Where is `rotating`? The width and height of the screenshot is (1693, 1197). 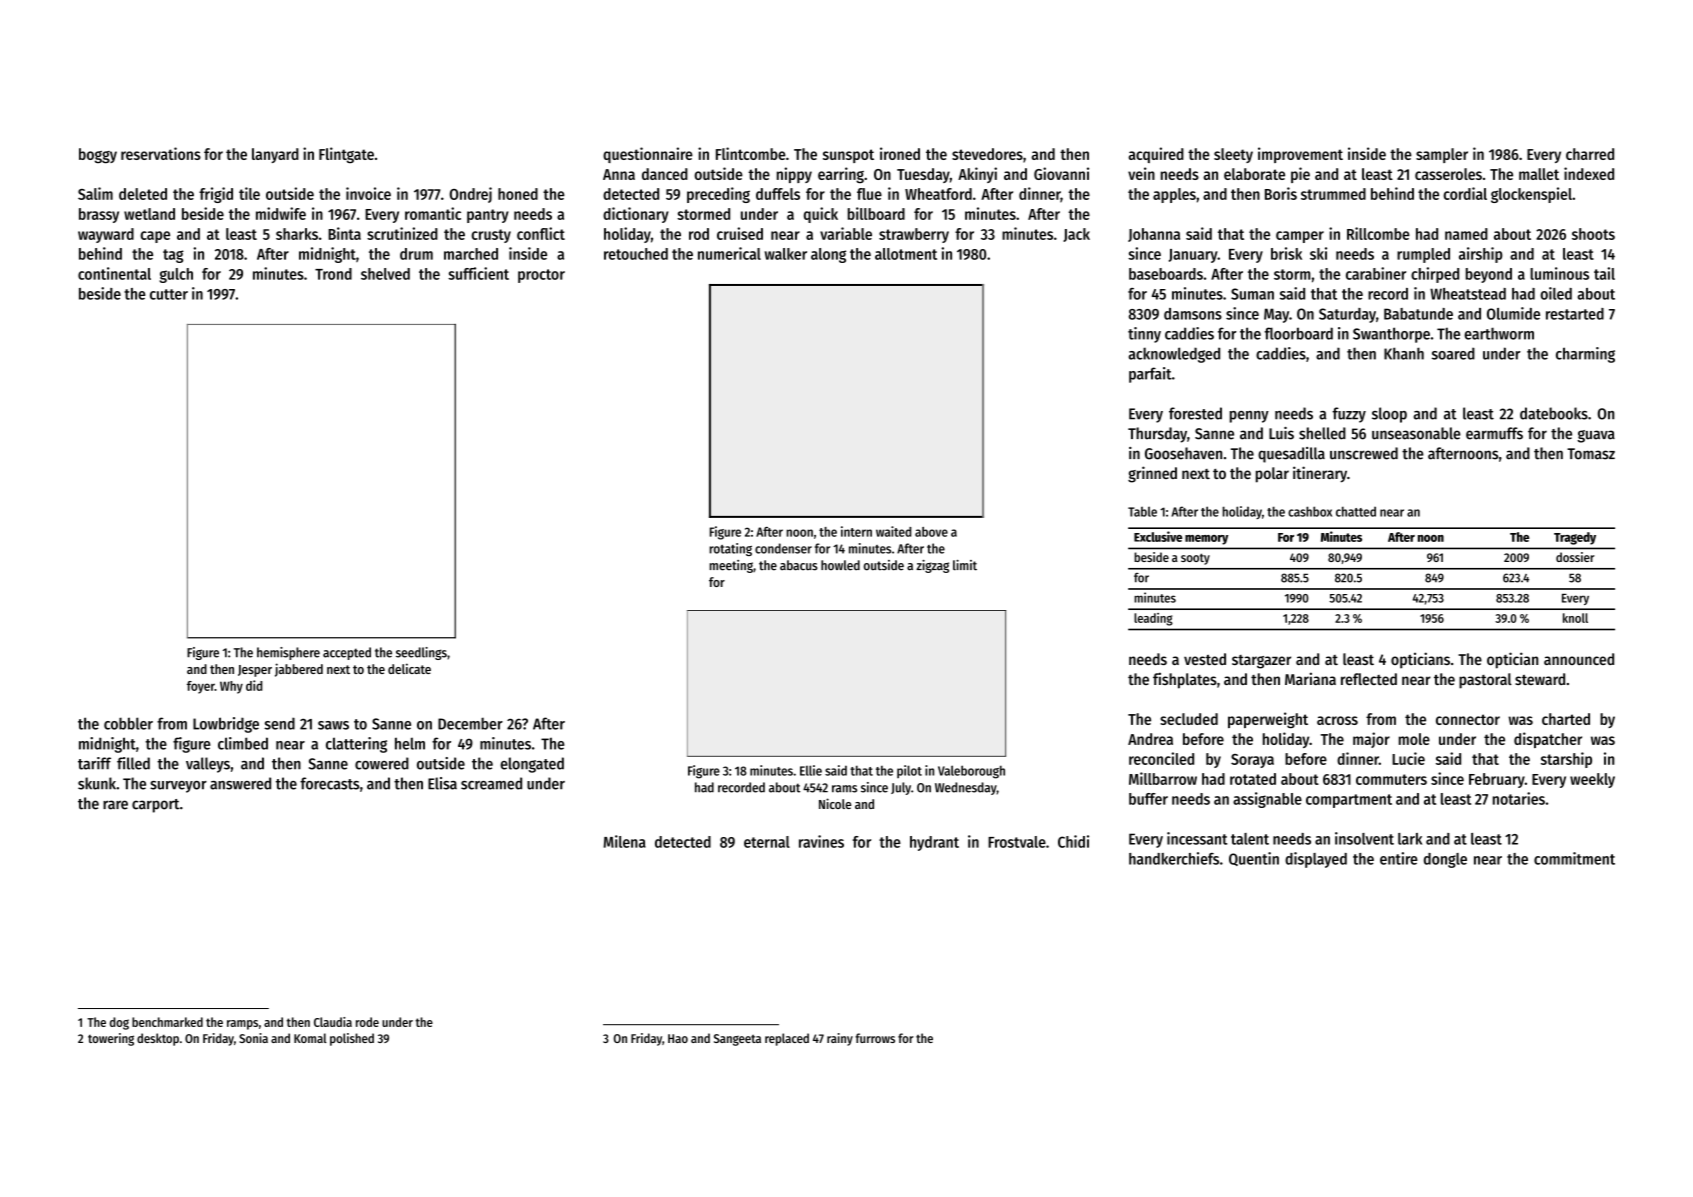 rotating is located at coordinates (730, 549).
